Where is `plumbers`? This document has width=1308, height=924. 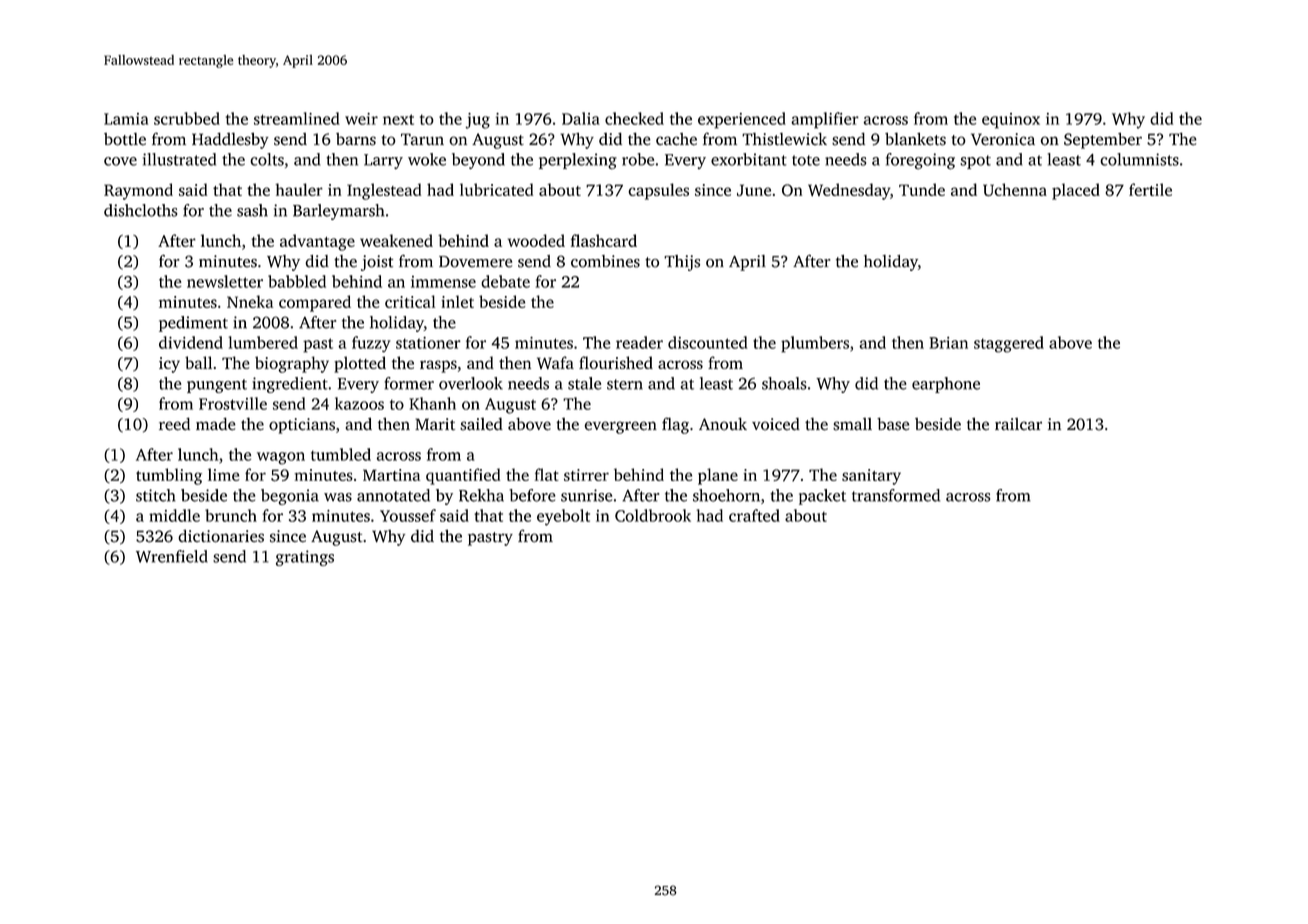
plumbers is located at coordinates (815, 344).
